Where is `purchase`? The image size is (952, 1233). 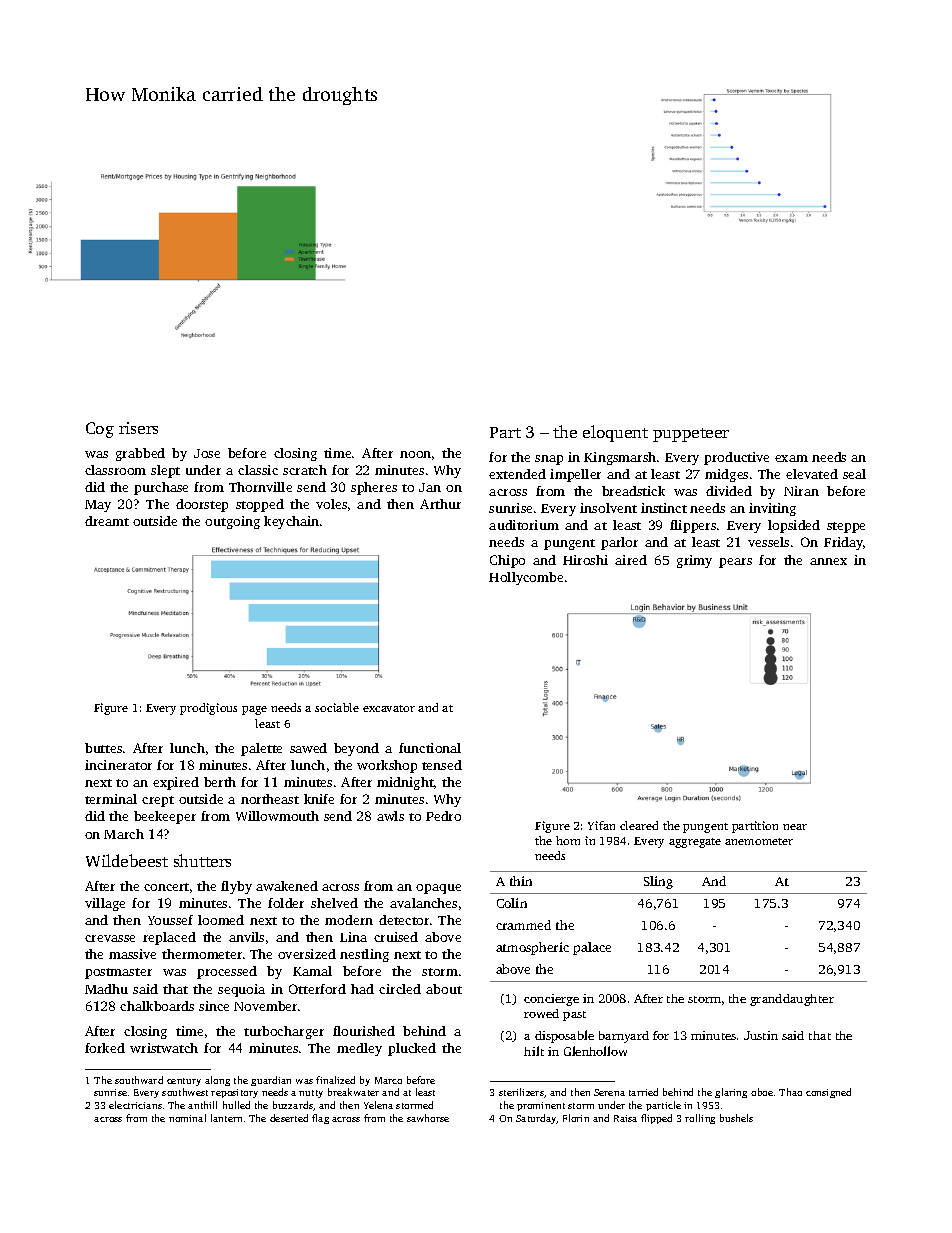 purchase is located at coordinates (161, 488).
